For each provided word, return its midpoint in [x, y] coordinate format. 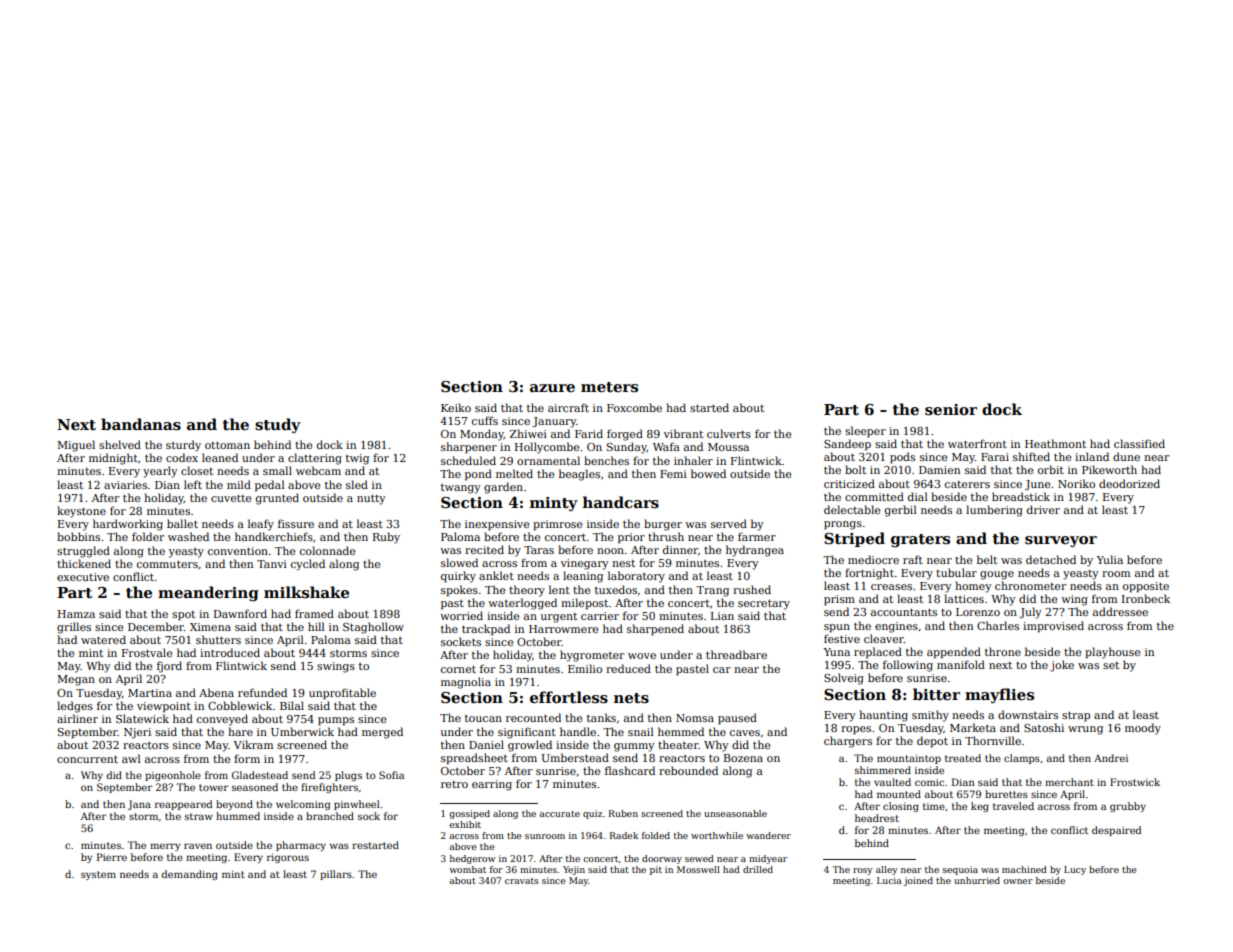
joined [918, 881]
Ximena [210, 627]
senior [951, 410]
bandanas [141, 424]
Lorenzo [978, 612]
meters [609, 387]
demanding [190, 875]
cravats [522, 881]
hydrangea [755, 551]
